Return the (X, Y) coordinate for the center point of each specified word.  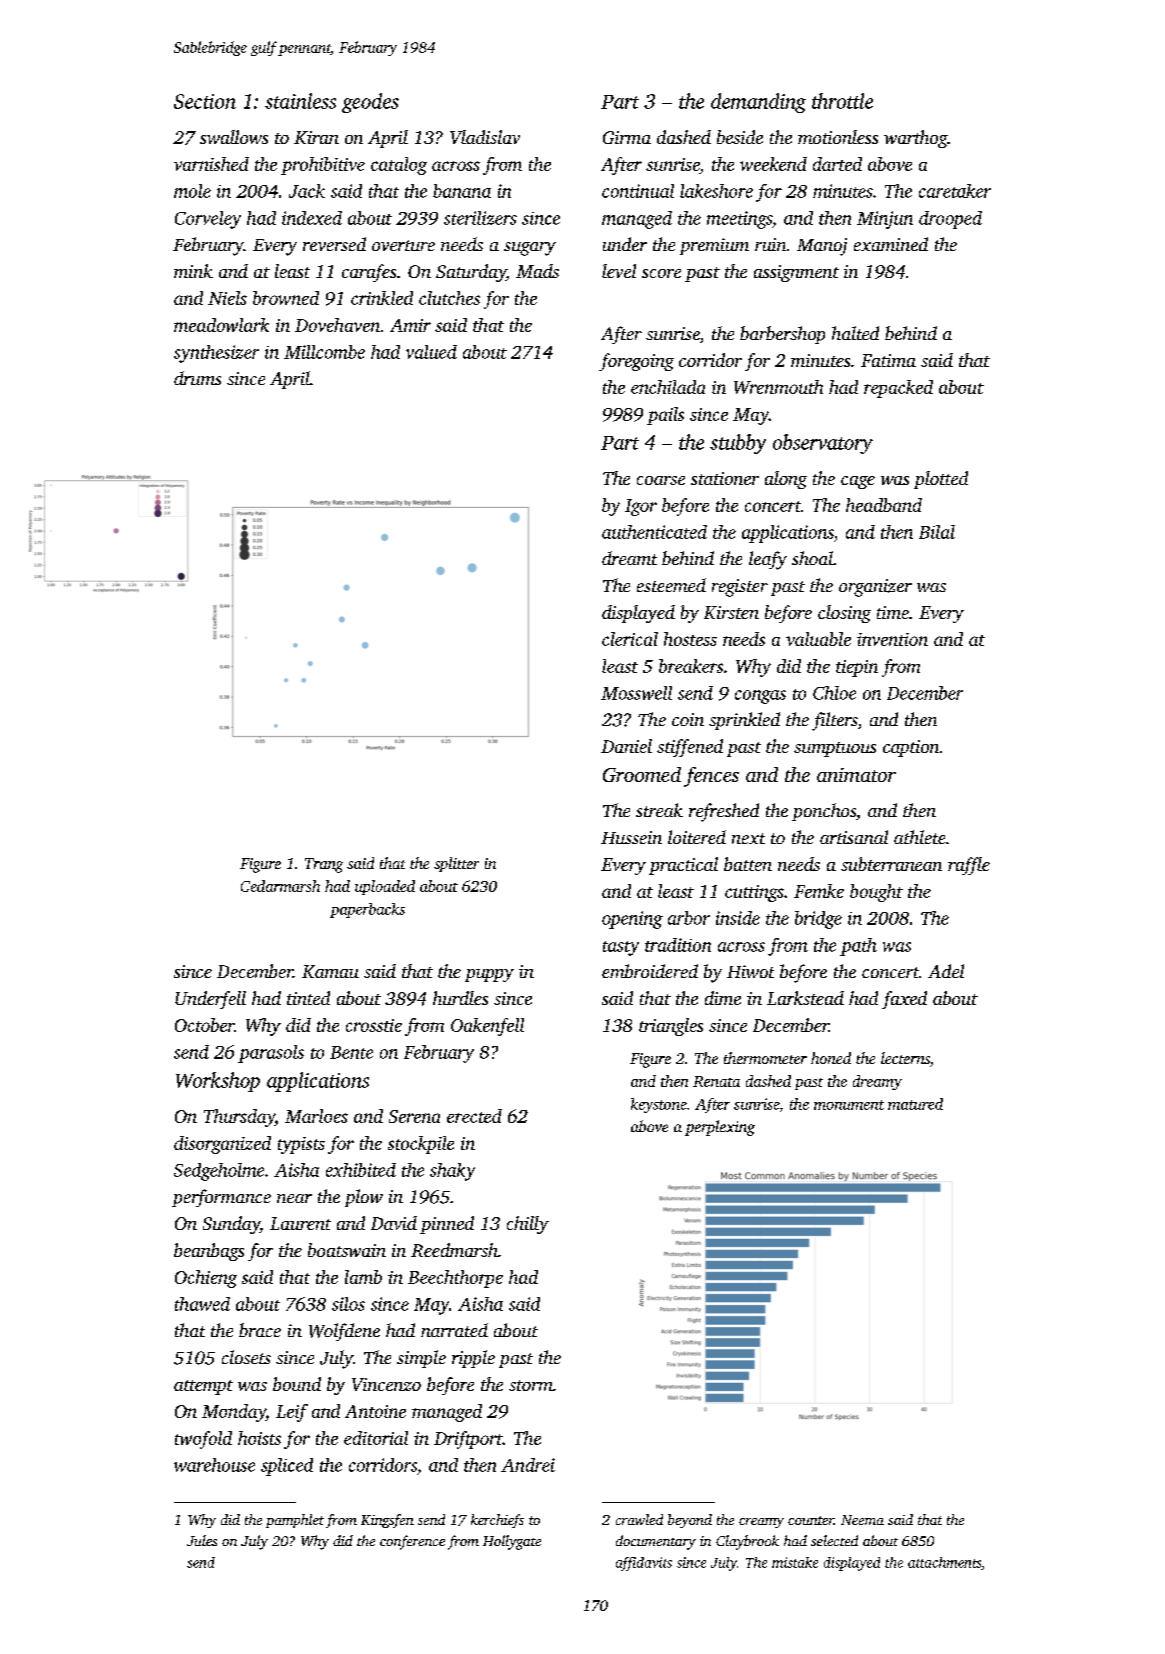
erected (474, 1116)
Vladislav (485, 137)
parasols (271, 1054)
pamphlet (295, 1521)
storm (531, 1385)
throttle (842, 101)
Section (205, 101)
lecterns (905, 1058)
